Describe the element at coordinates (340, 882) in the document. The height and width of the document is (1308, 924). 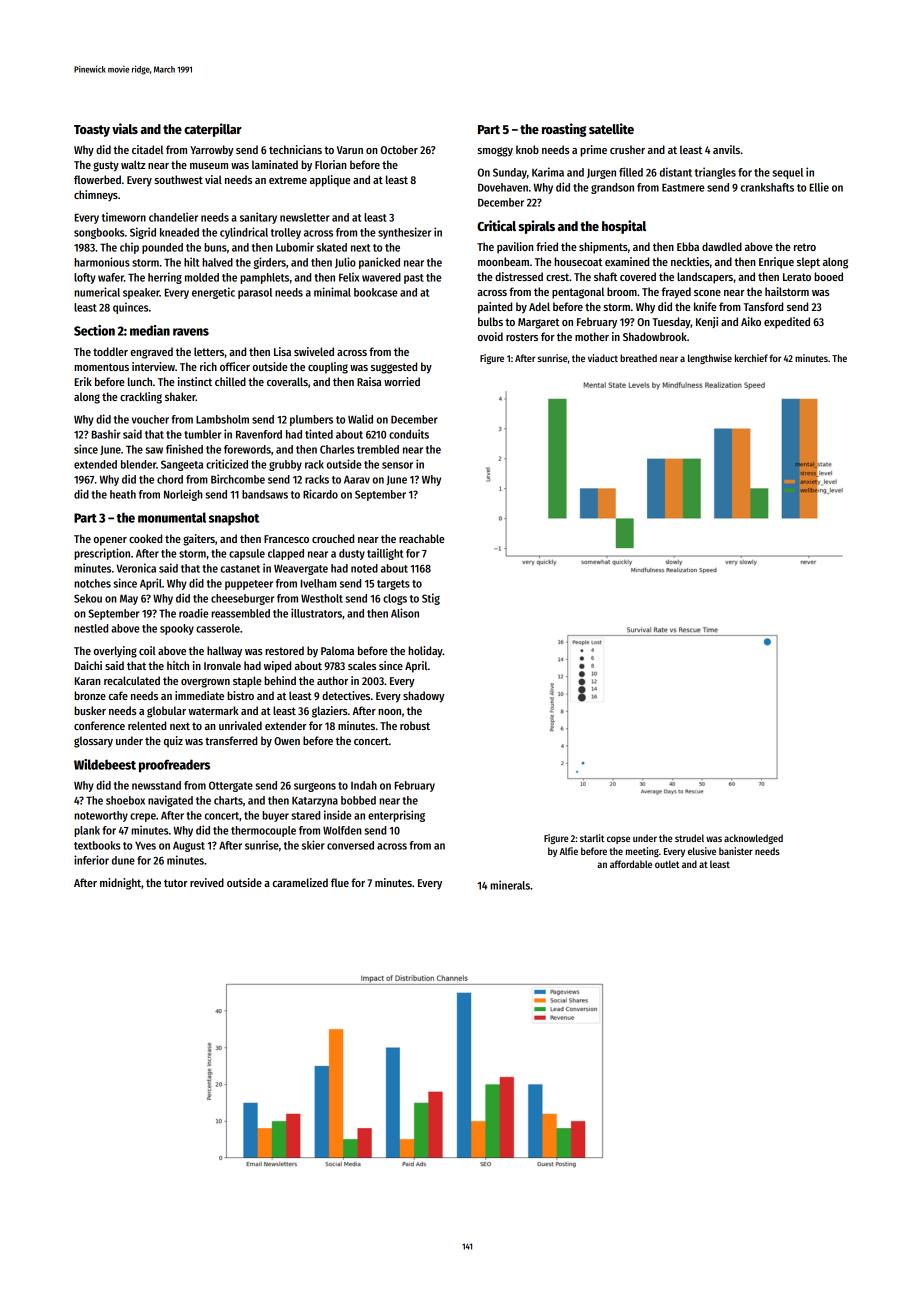
I see `flue` at that location.
